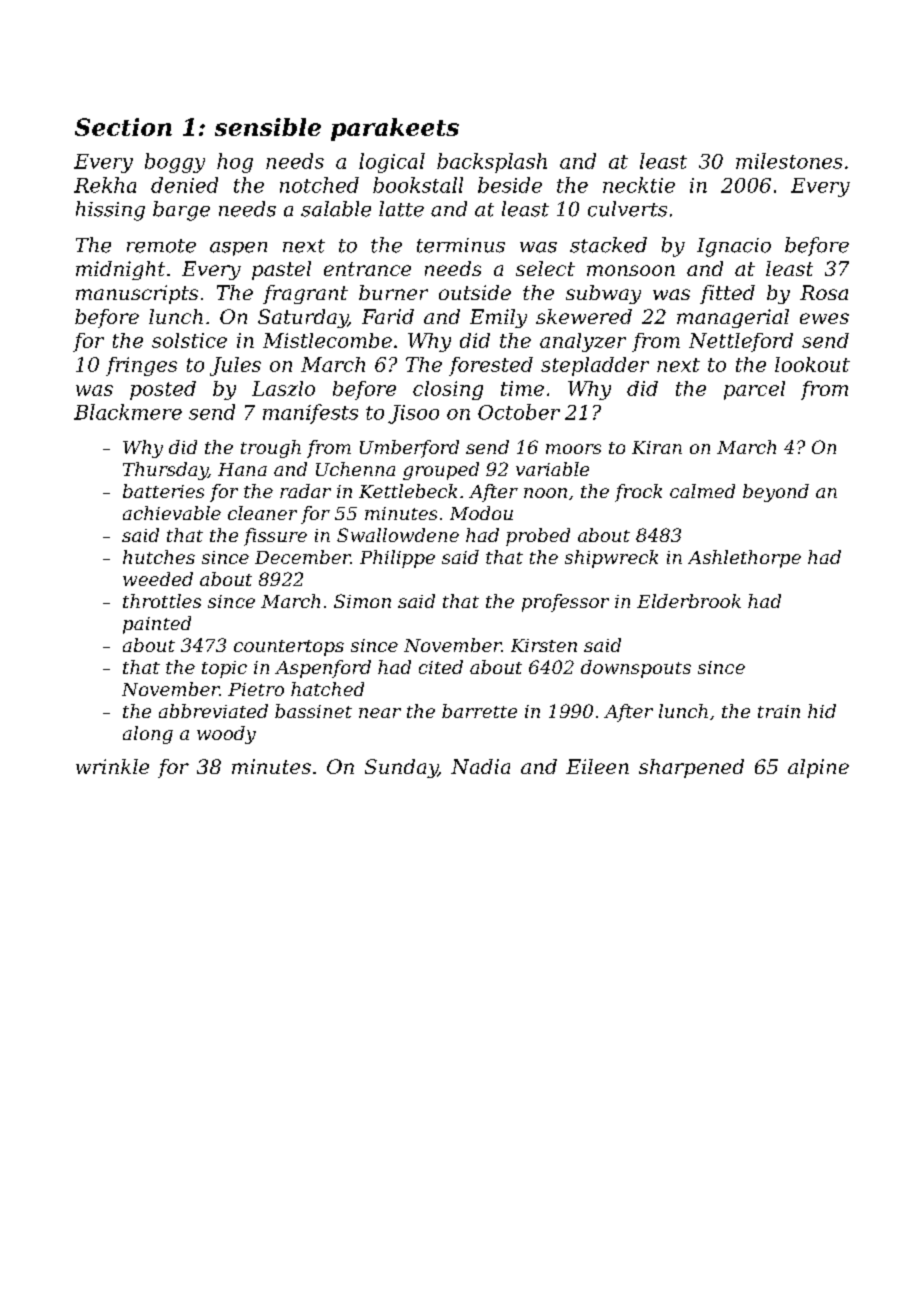  I want to click on train, so click(779, 711).
